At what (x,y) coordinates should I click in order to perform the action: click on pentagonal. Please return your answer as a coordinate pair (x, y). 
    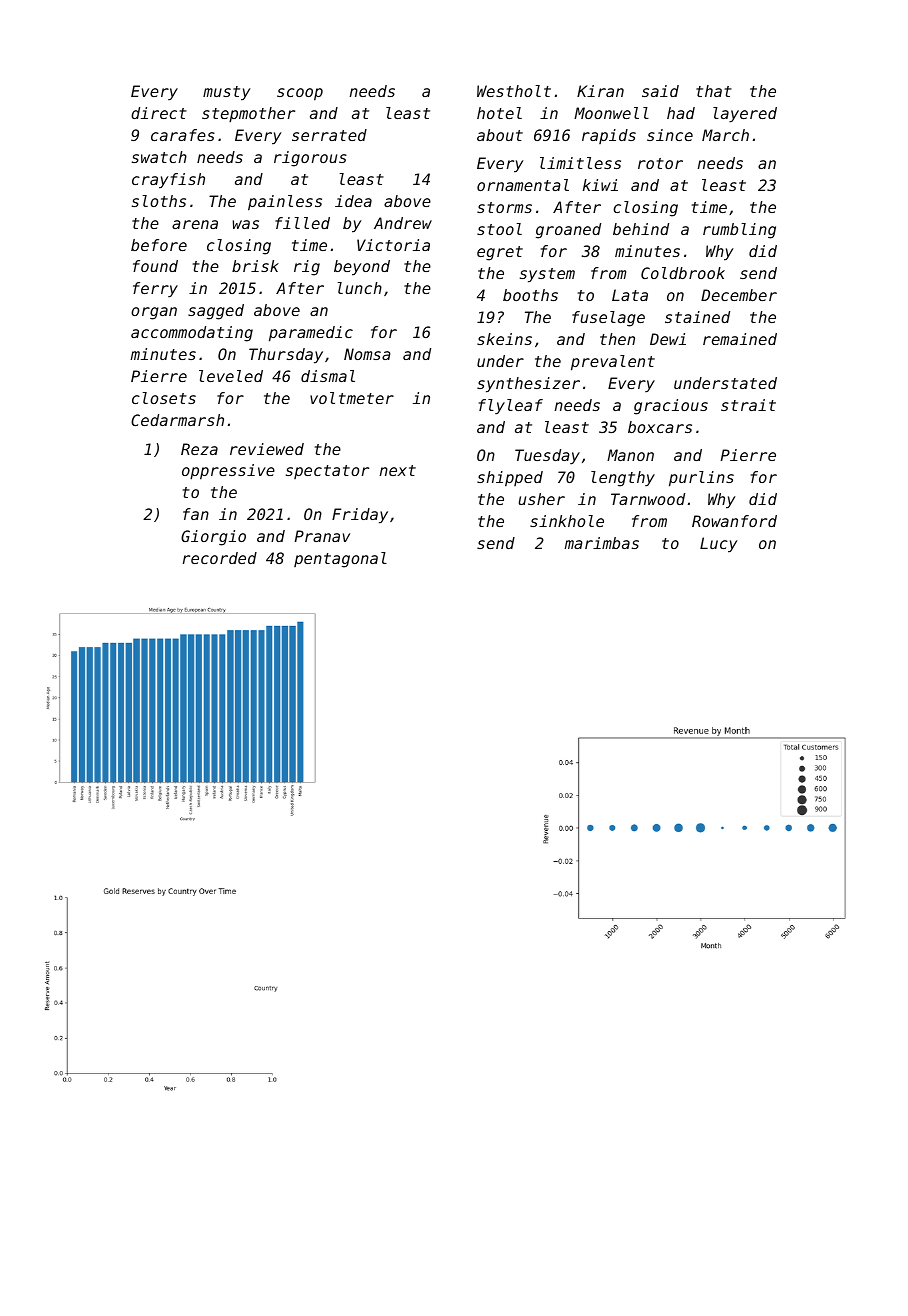
    Looking at the image, I should click on (340, 560).
